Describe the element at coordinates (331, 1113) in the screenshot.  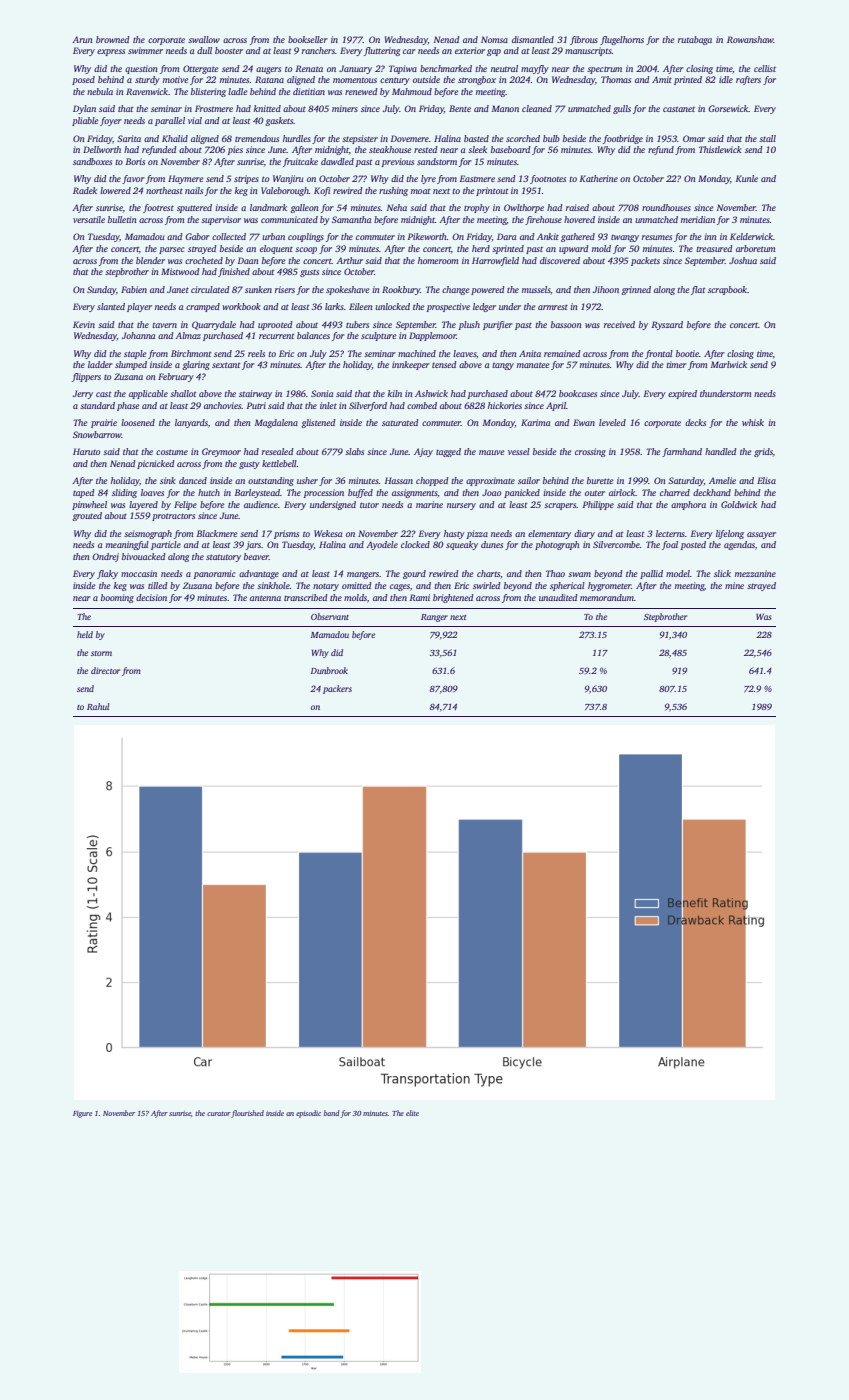
I see `band` at that location.
